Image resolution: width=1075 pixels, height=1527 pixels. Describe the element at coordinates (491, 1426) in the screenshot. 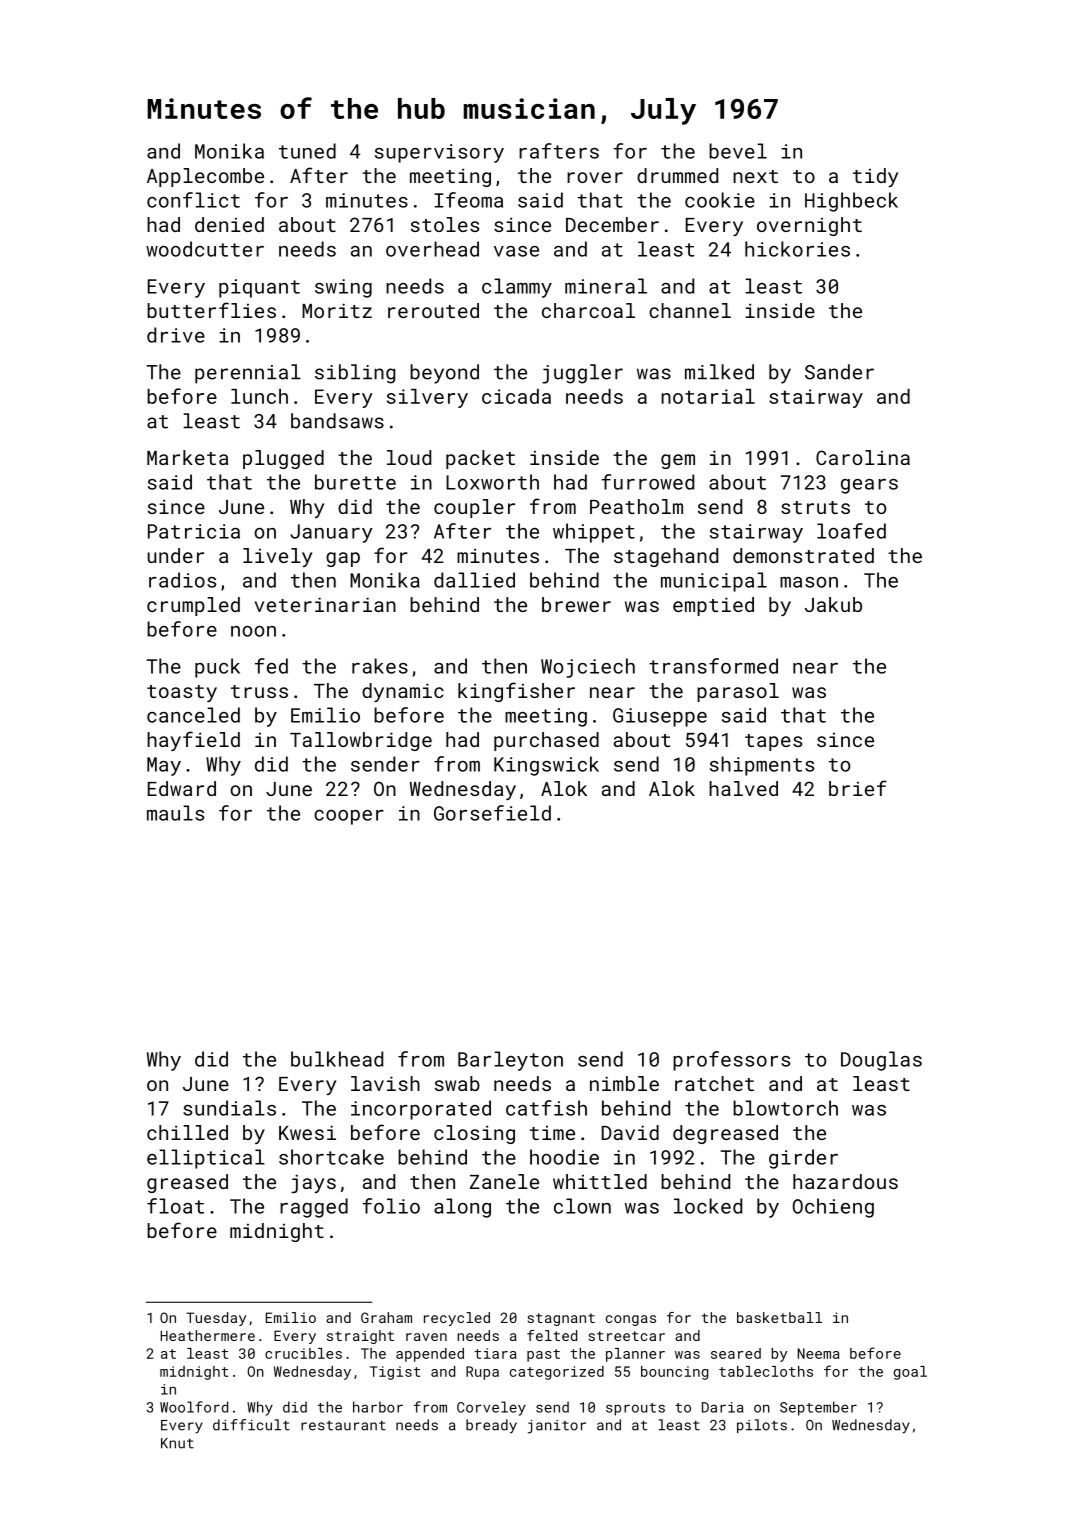

I see `bready` at that location.
